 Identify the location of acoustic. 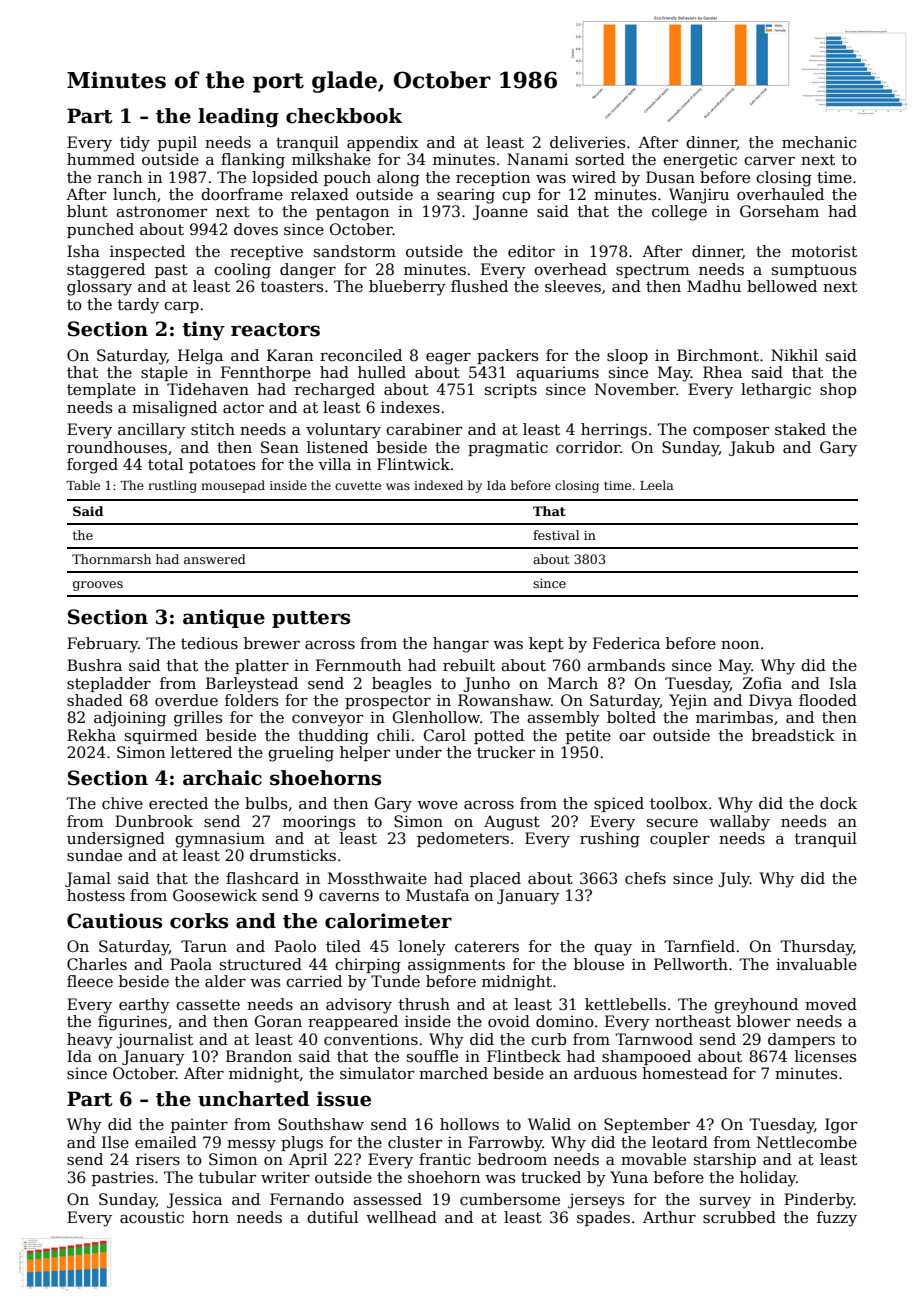
(152, 1217).
